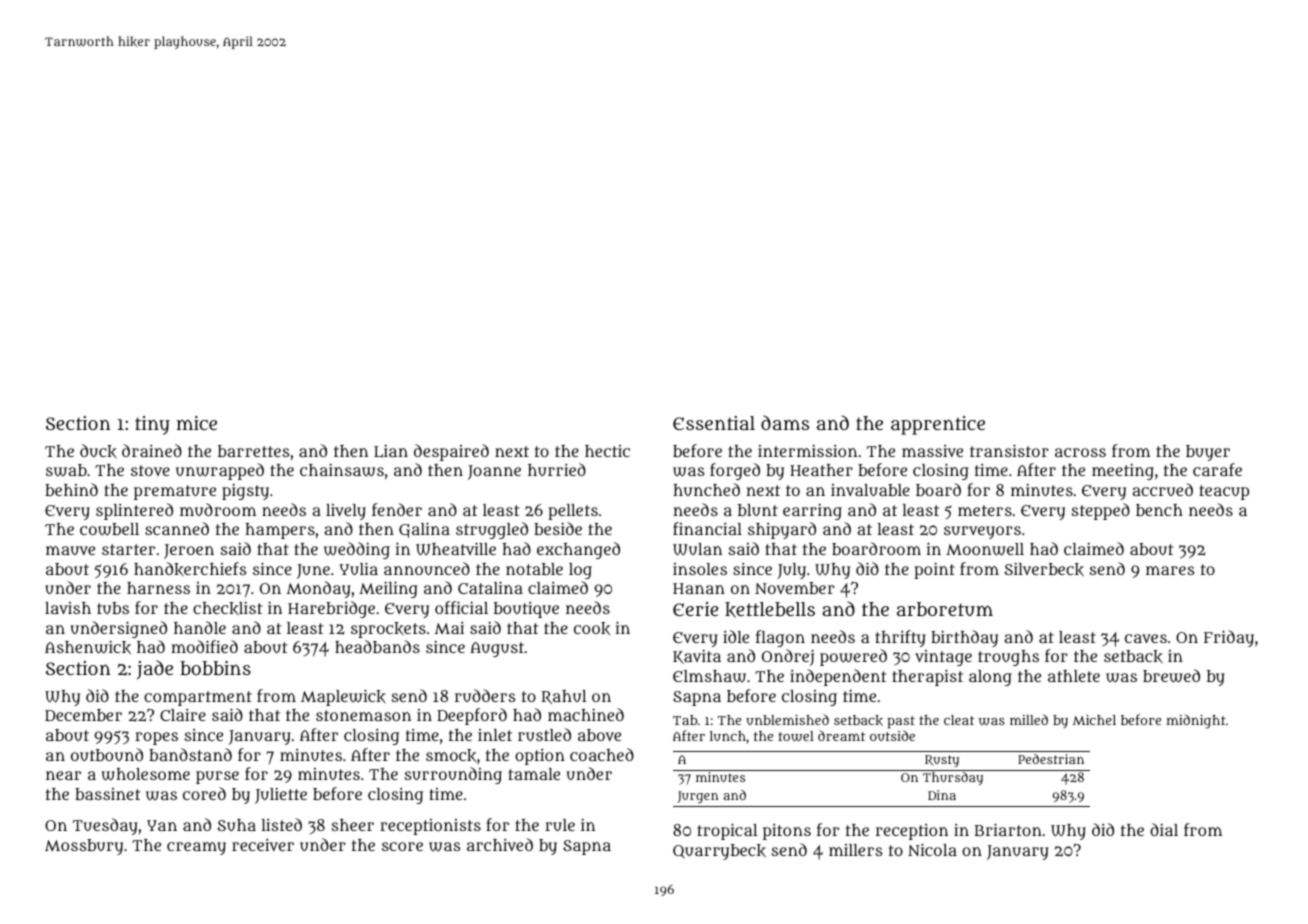  What do you see at coordinates (1164, 829) in the document?
I see `dial` at bounding box center [1164, 829].
